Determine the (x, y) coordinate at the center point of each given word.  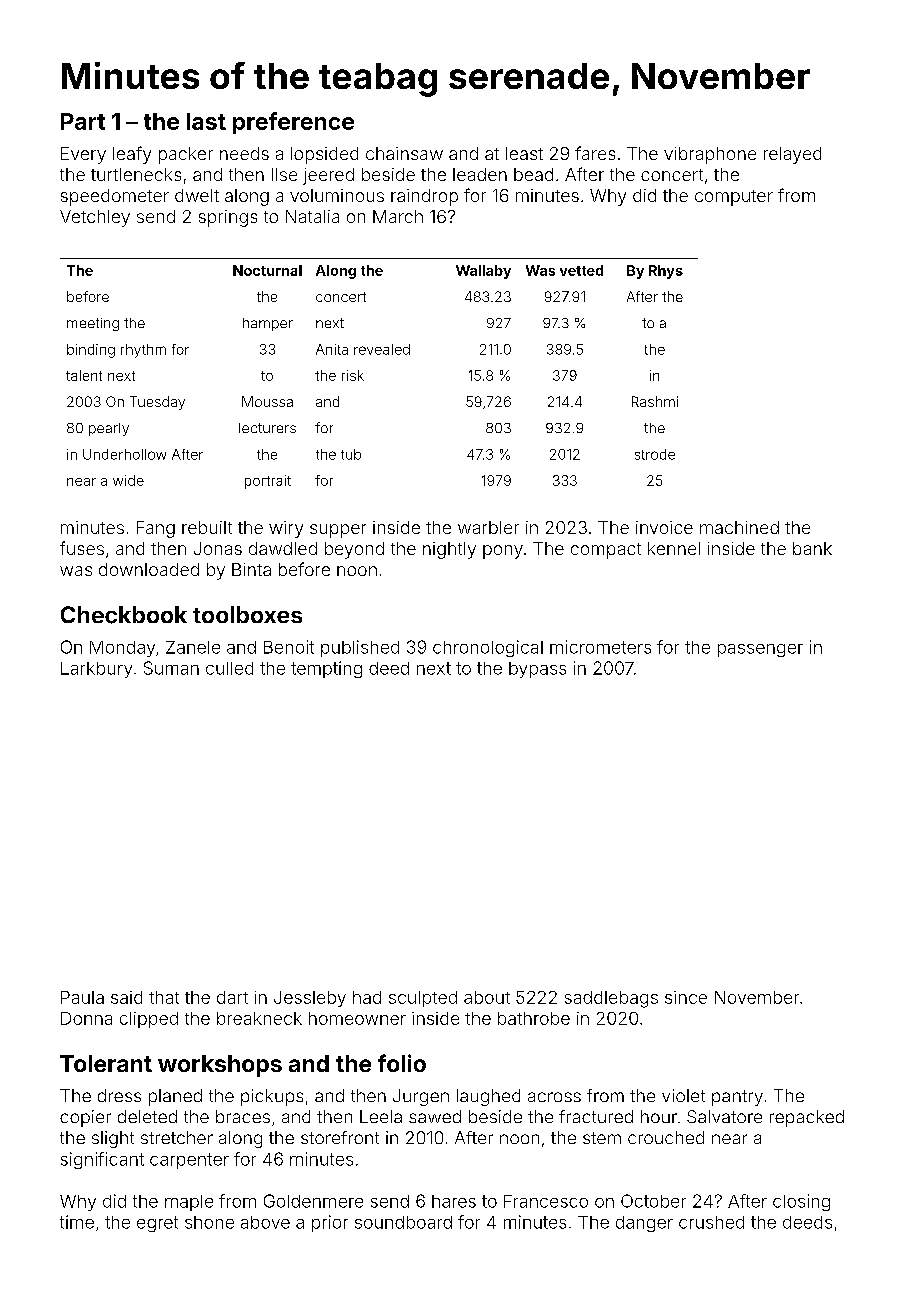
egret (157, 1224)
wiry (286, 529)
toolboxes (247, 614)
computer (734, 198)
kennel (674, 548)
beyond (354, 550)
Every (83, 155)
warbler (488, 527)
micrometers (600, 647)
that (164, 997)
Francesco (546, 1201)
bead (533, 174)
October (653, 1201)
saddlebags (611, 999)
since (686, 997)
